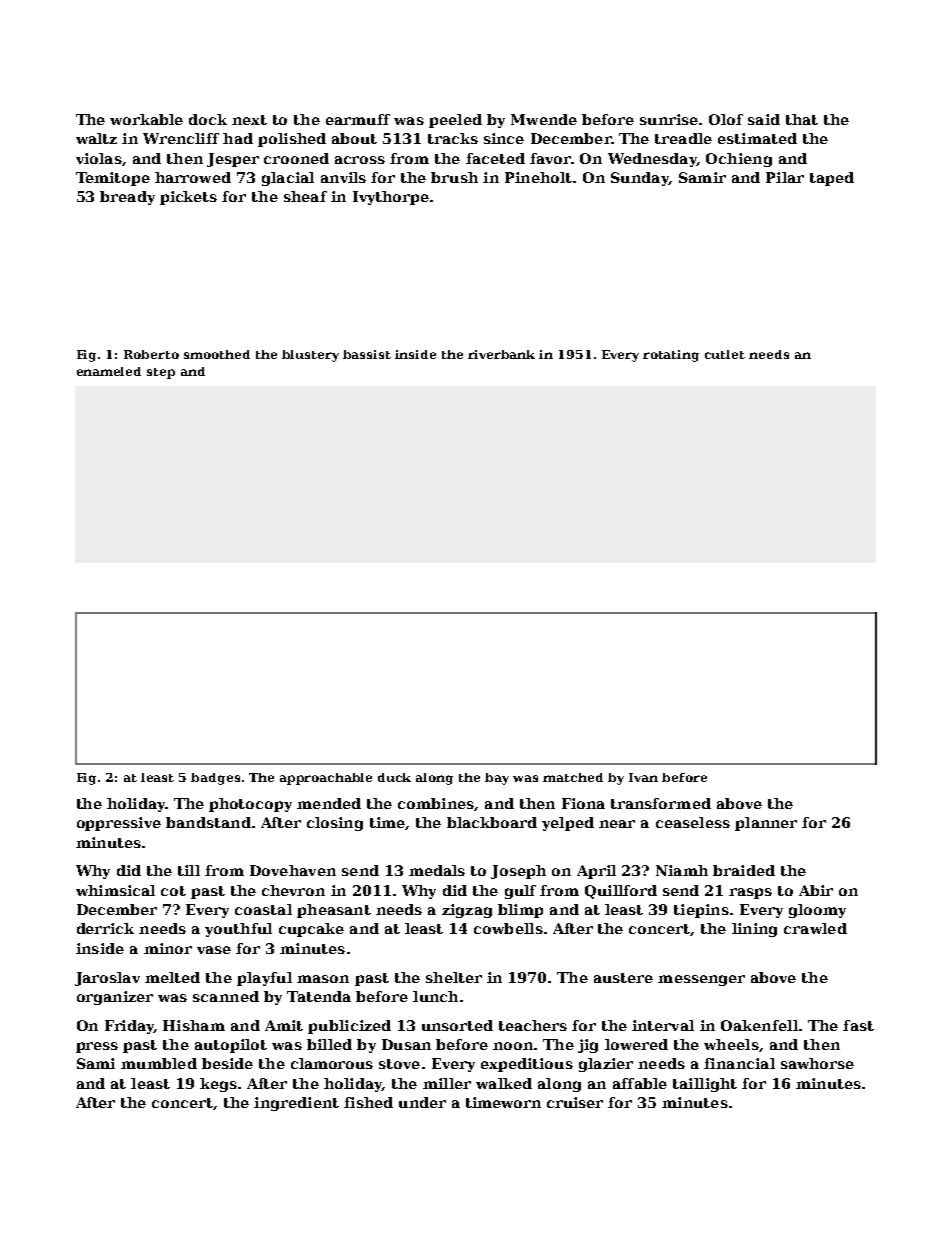  I want to click on stove, so click(399, 1064).
